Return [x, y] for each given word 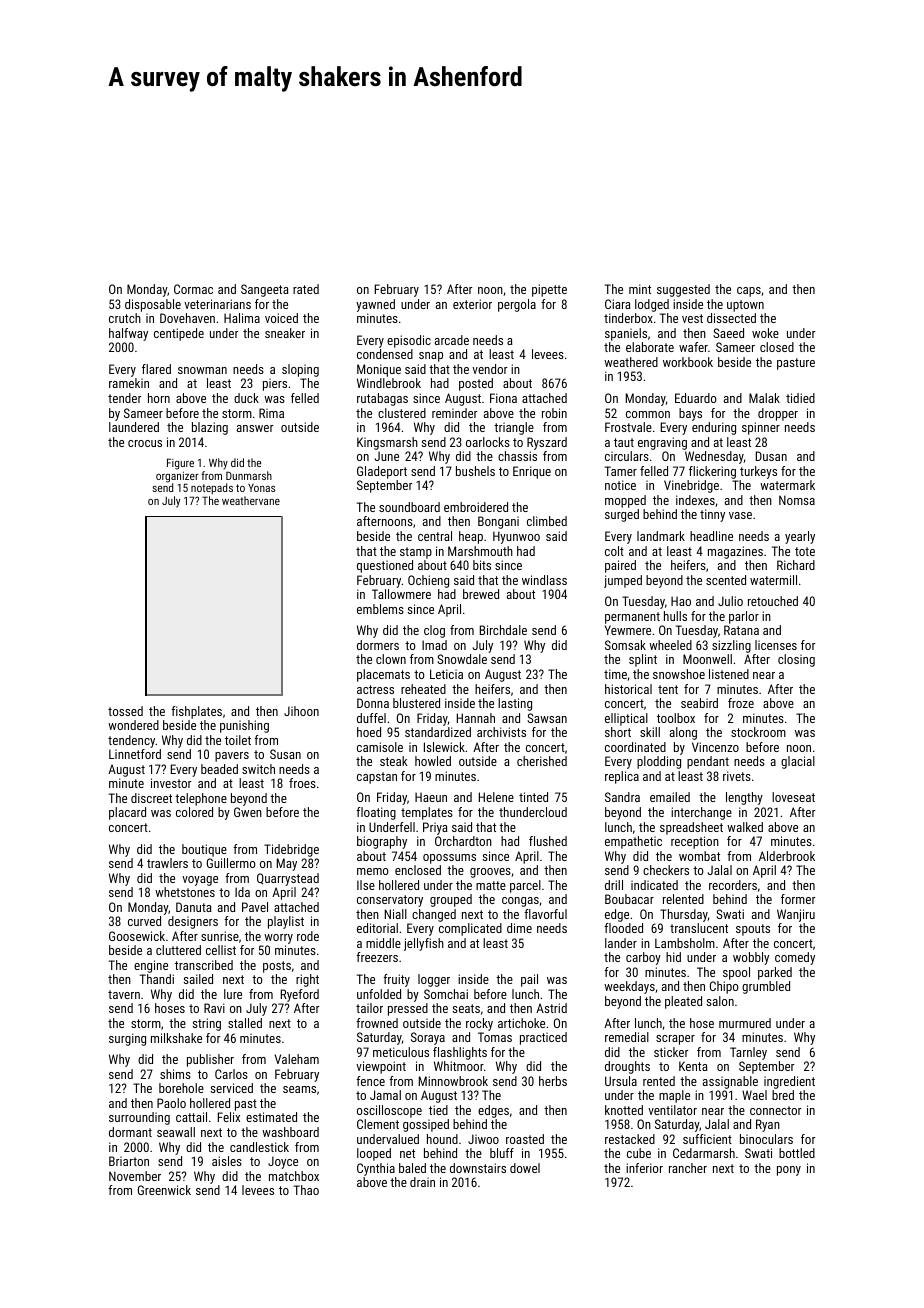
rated [306, 289]
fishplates [196, 712]
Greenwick [164, 1190]
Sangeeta [265, 290]
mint [640, 289]
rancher [688, 1168]
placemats [383, 675]
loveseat [793, 797]
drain [422, 1182]
